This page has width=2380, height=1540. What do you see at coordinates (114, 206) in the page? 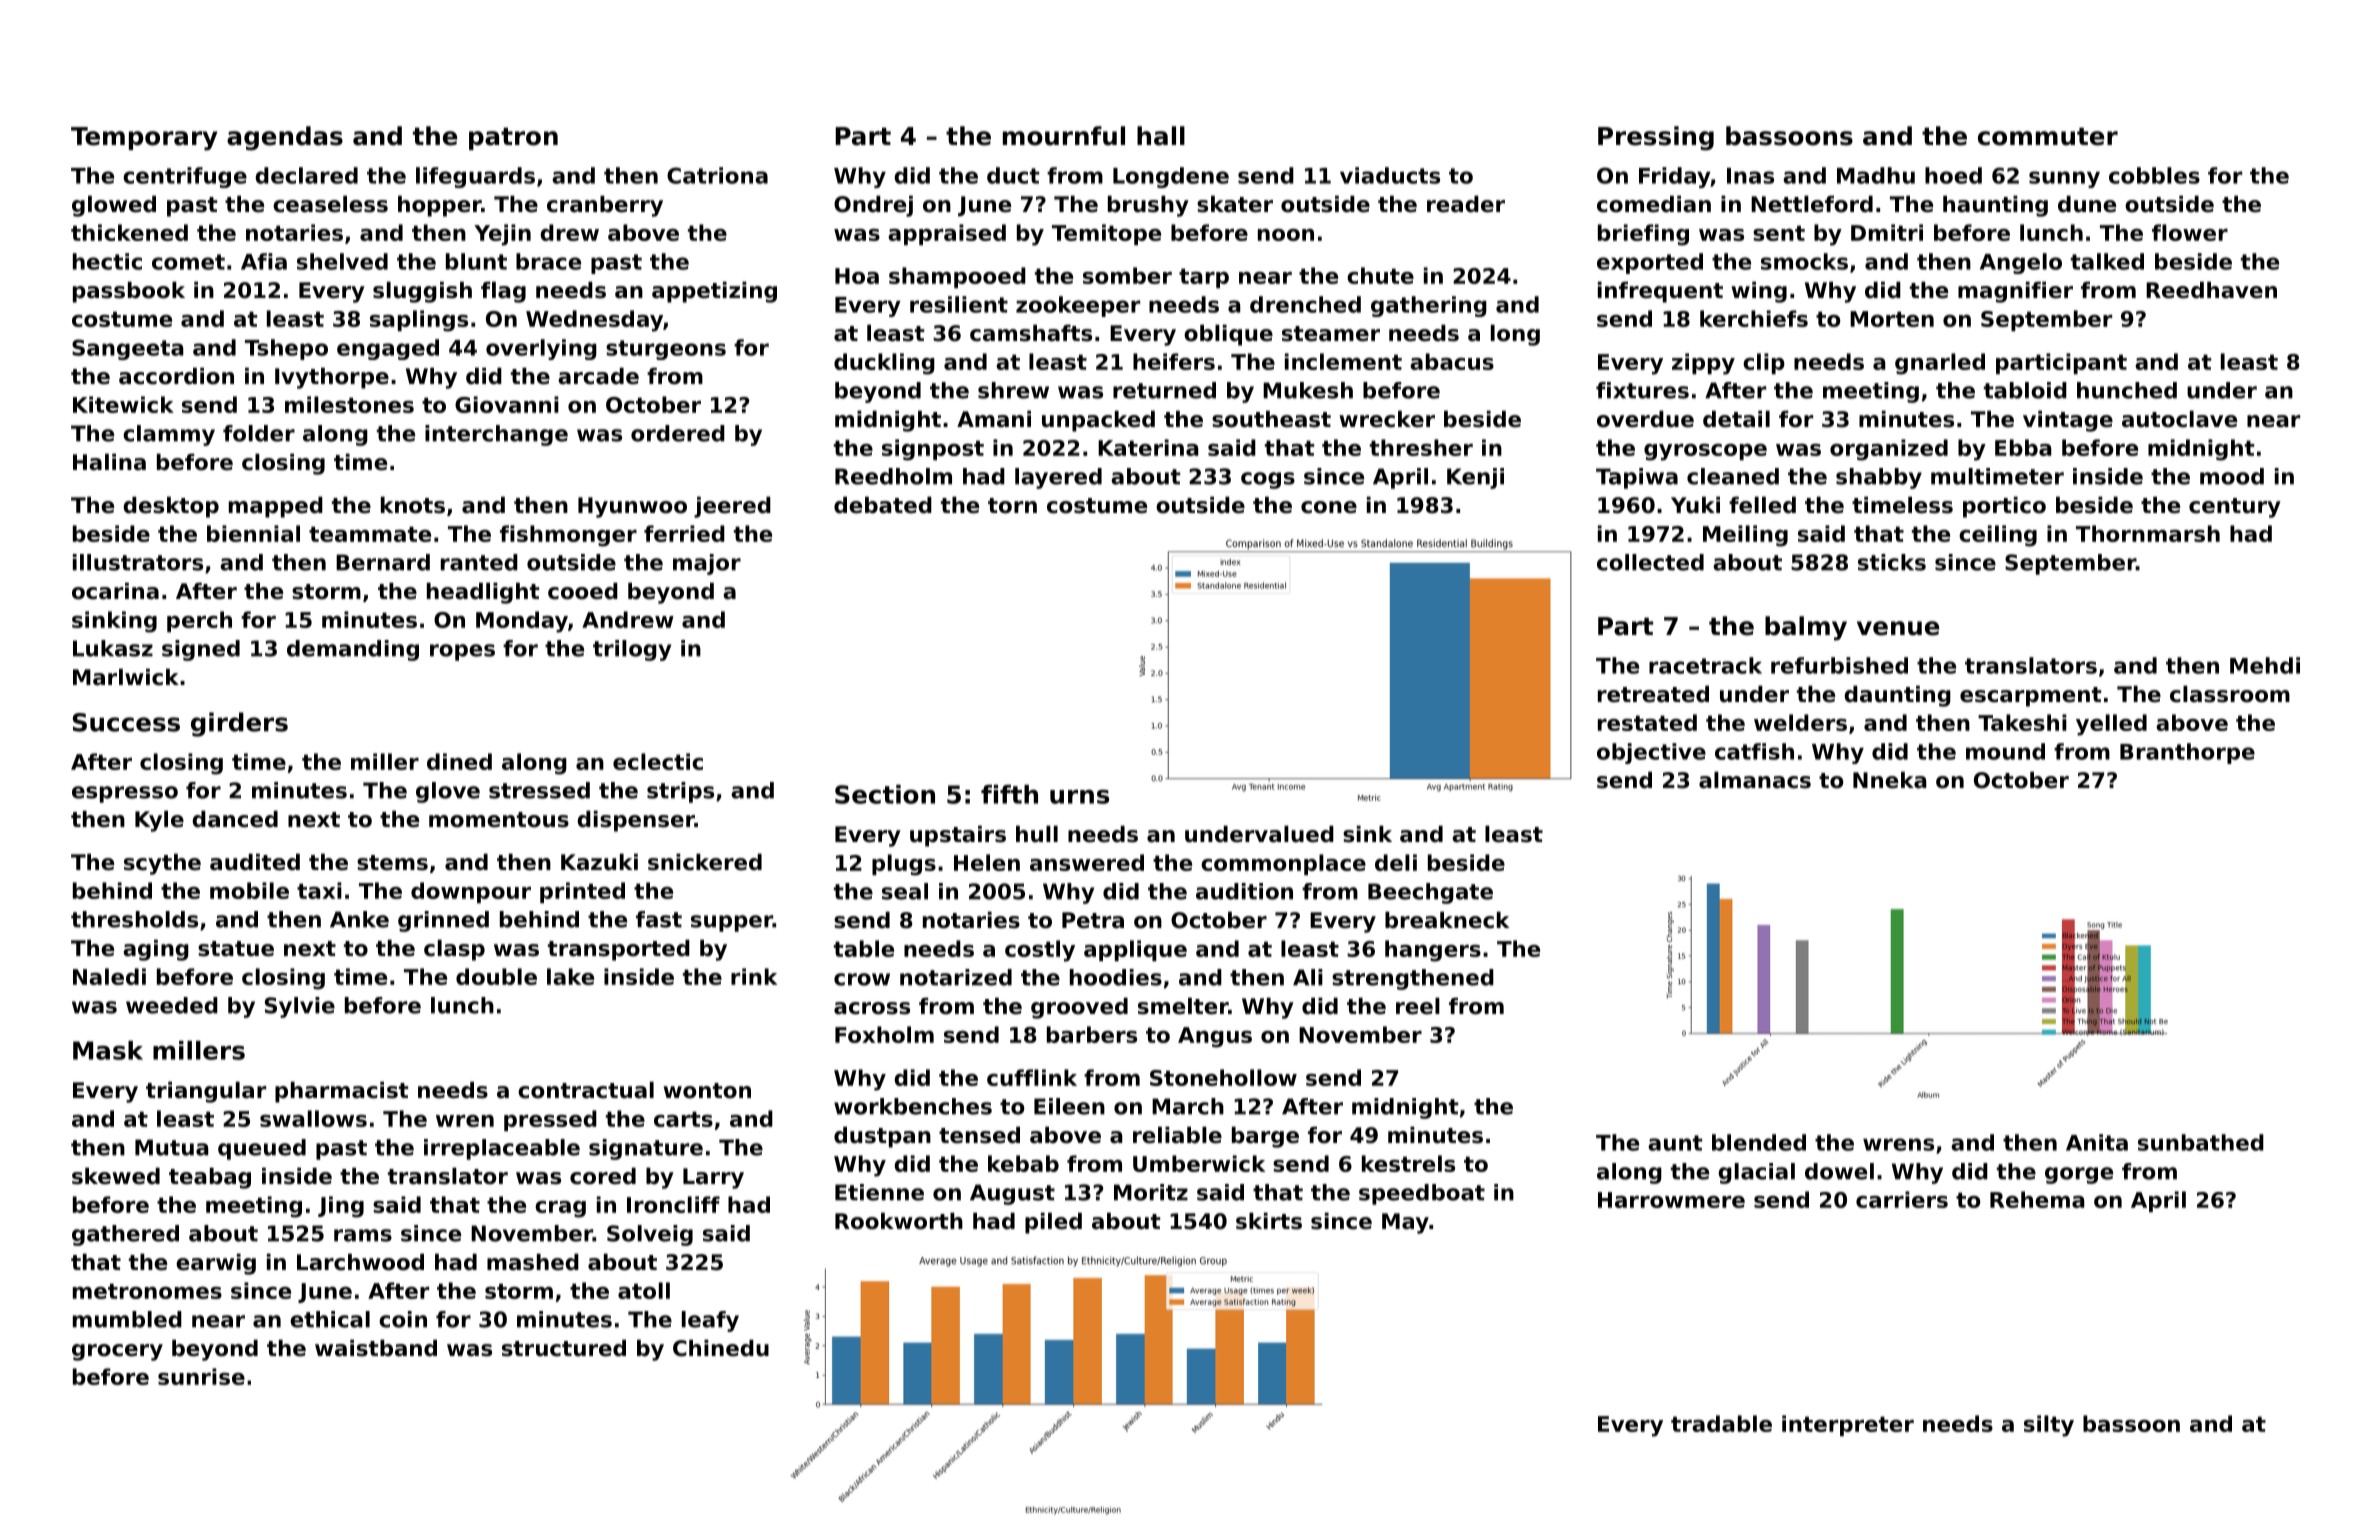
I see `glowed` at bounding box center [114, 206].
